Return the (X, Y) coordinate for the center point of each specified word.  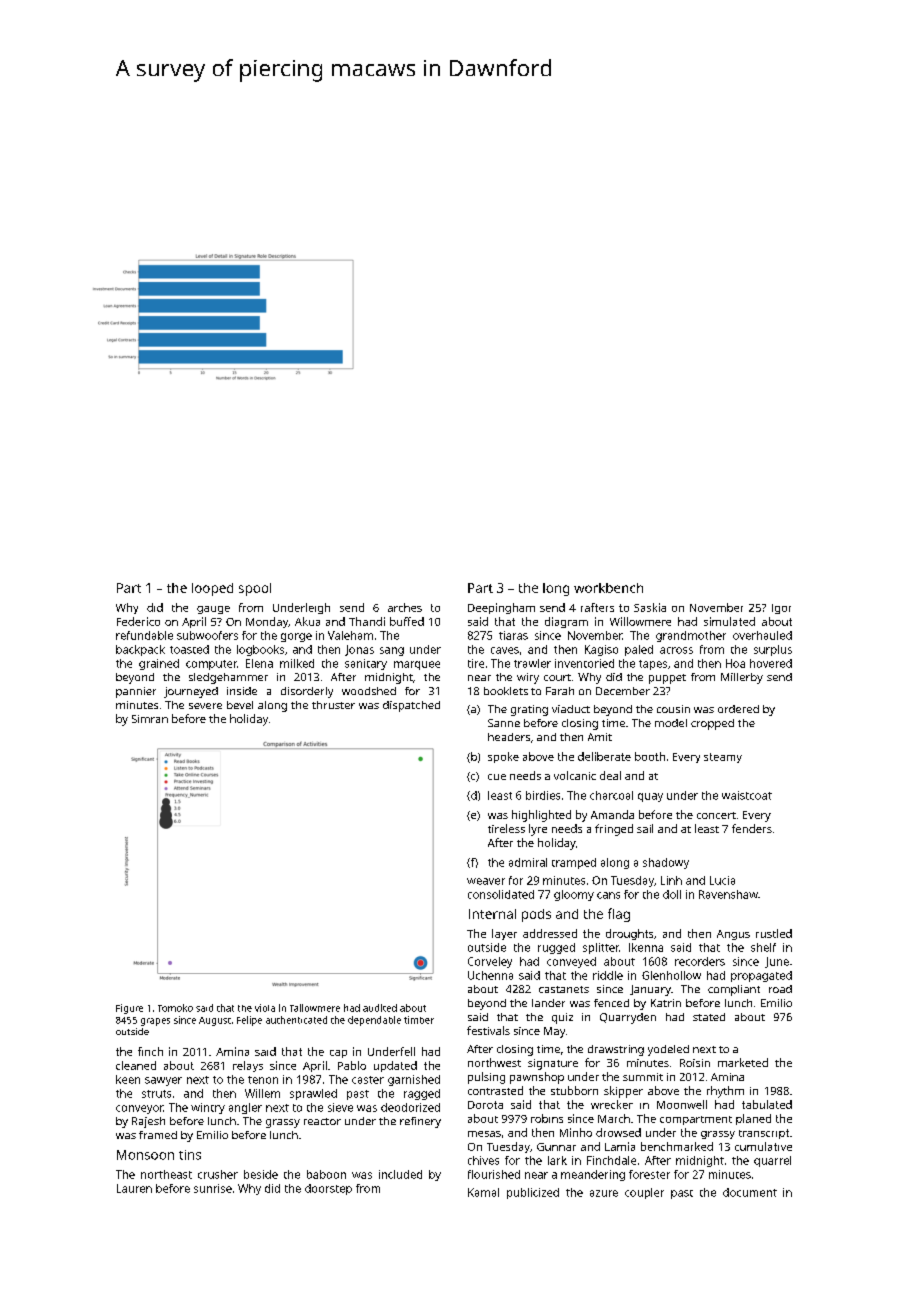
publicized (533, 1193)
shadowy (666, 863)
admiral (528, 862)
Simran (150, 719)
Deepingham (501, 608)
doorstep (328, 1189)
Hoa (735, 663)
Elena (259, 663)
